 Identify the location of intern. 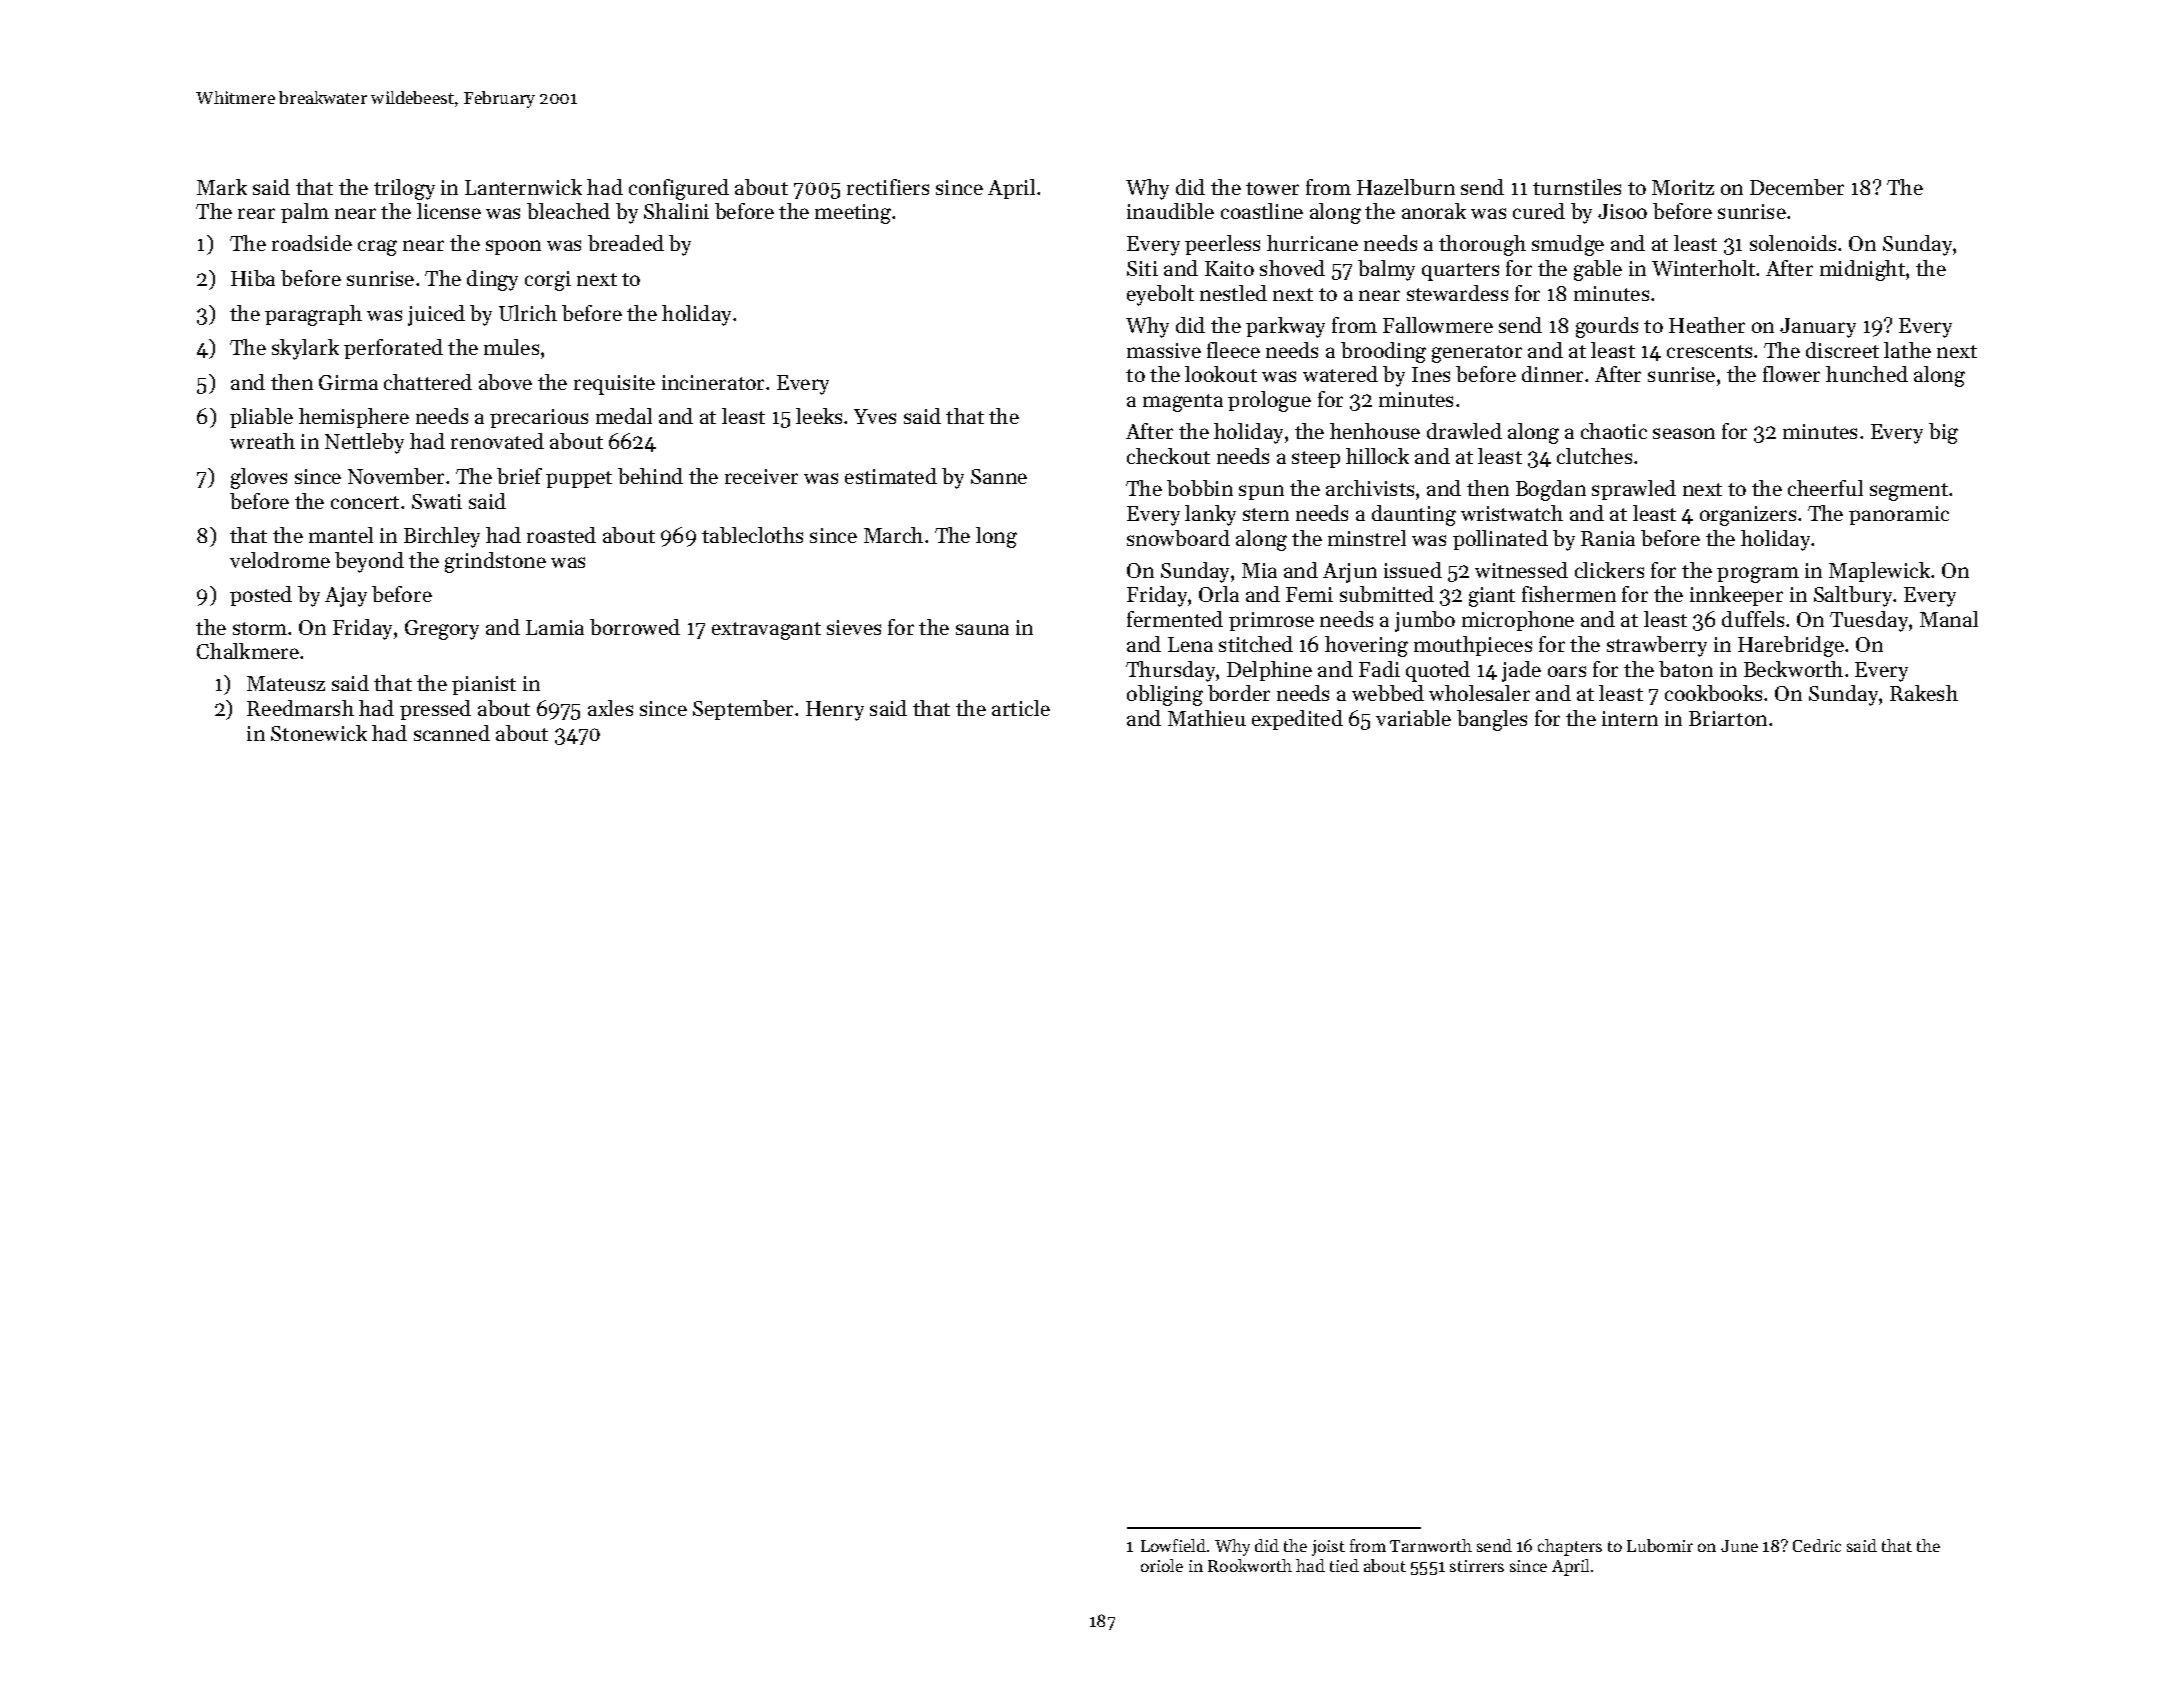
(1630, 718).
